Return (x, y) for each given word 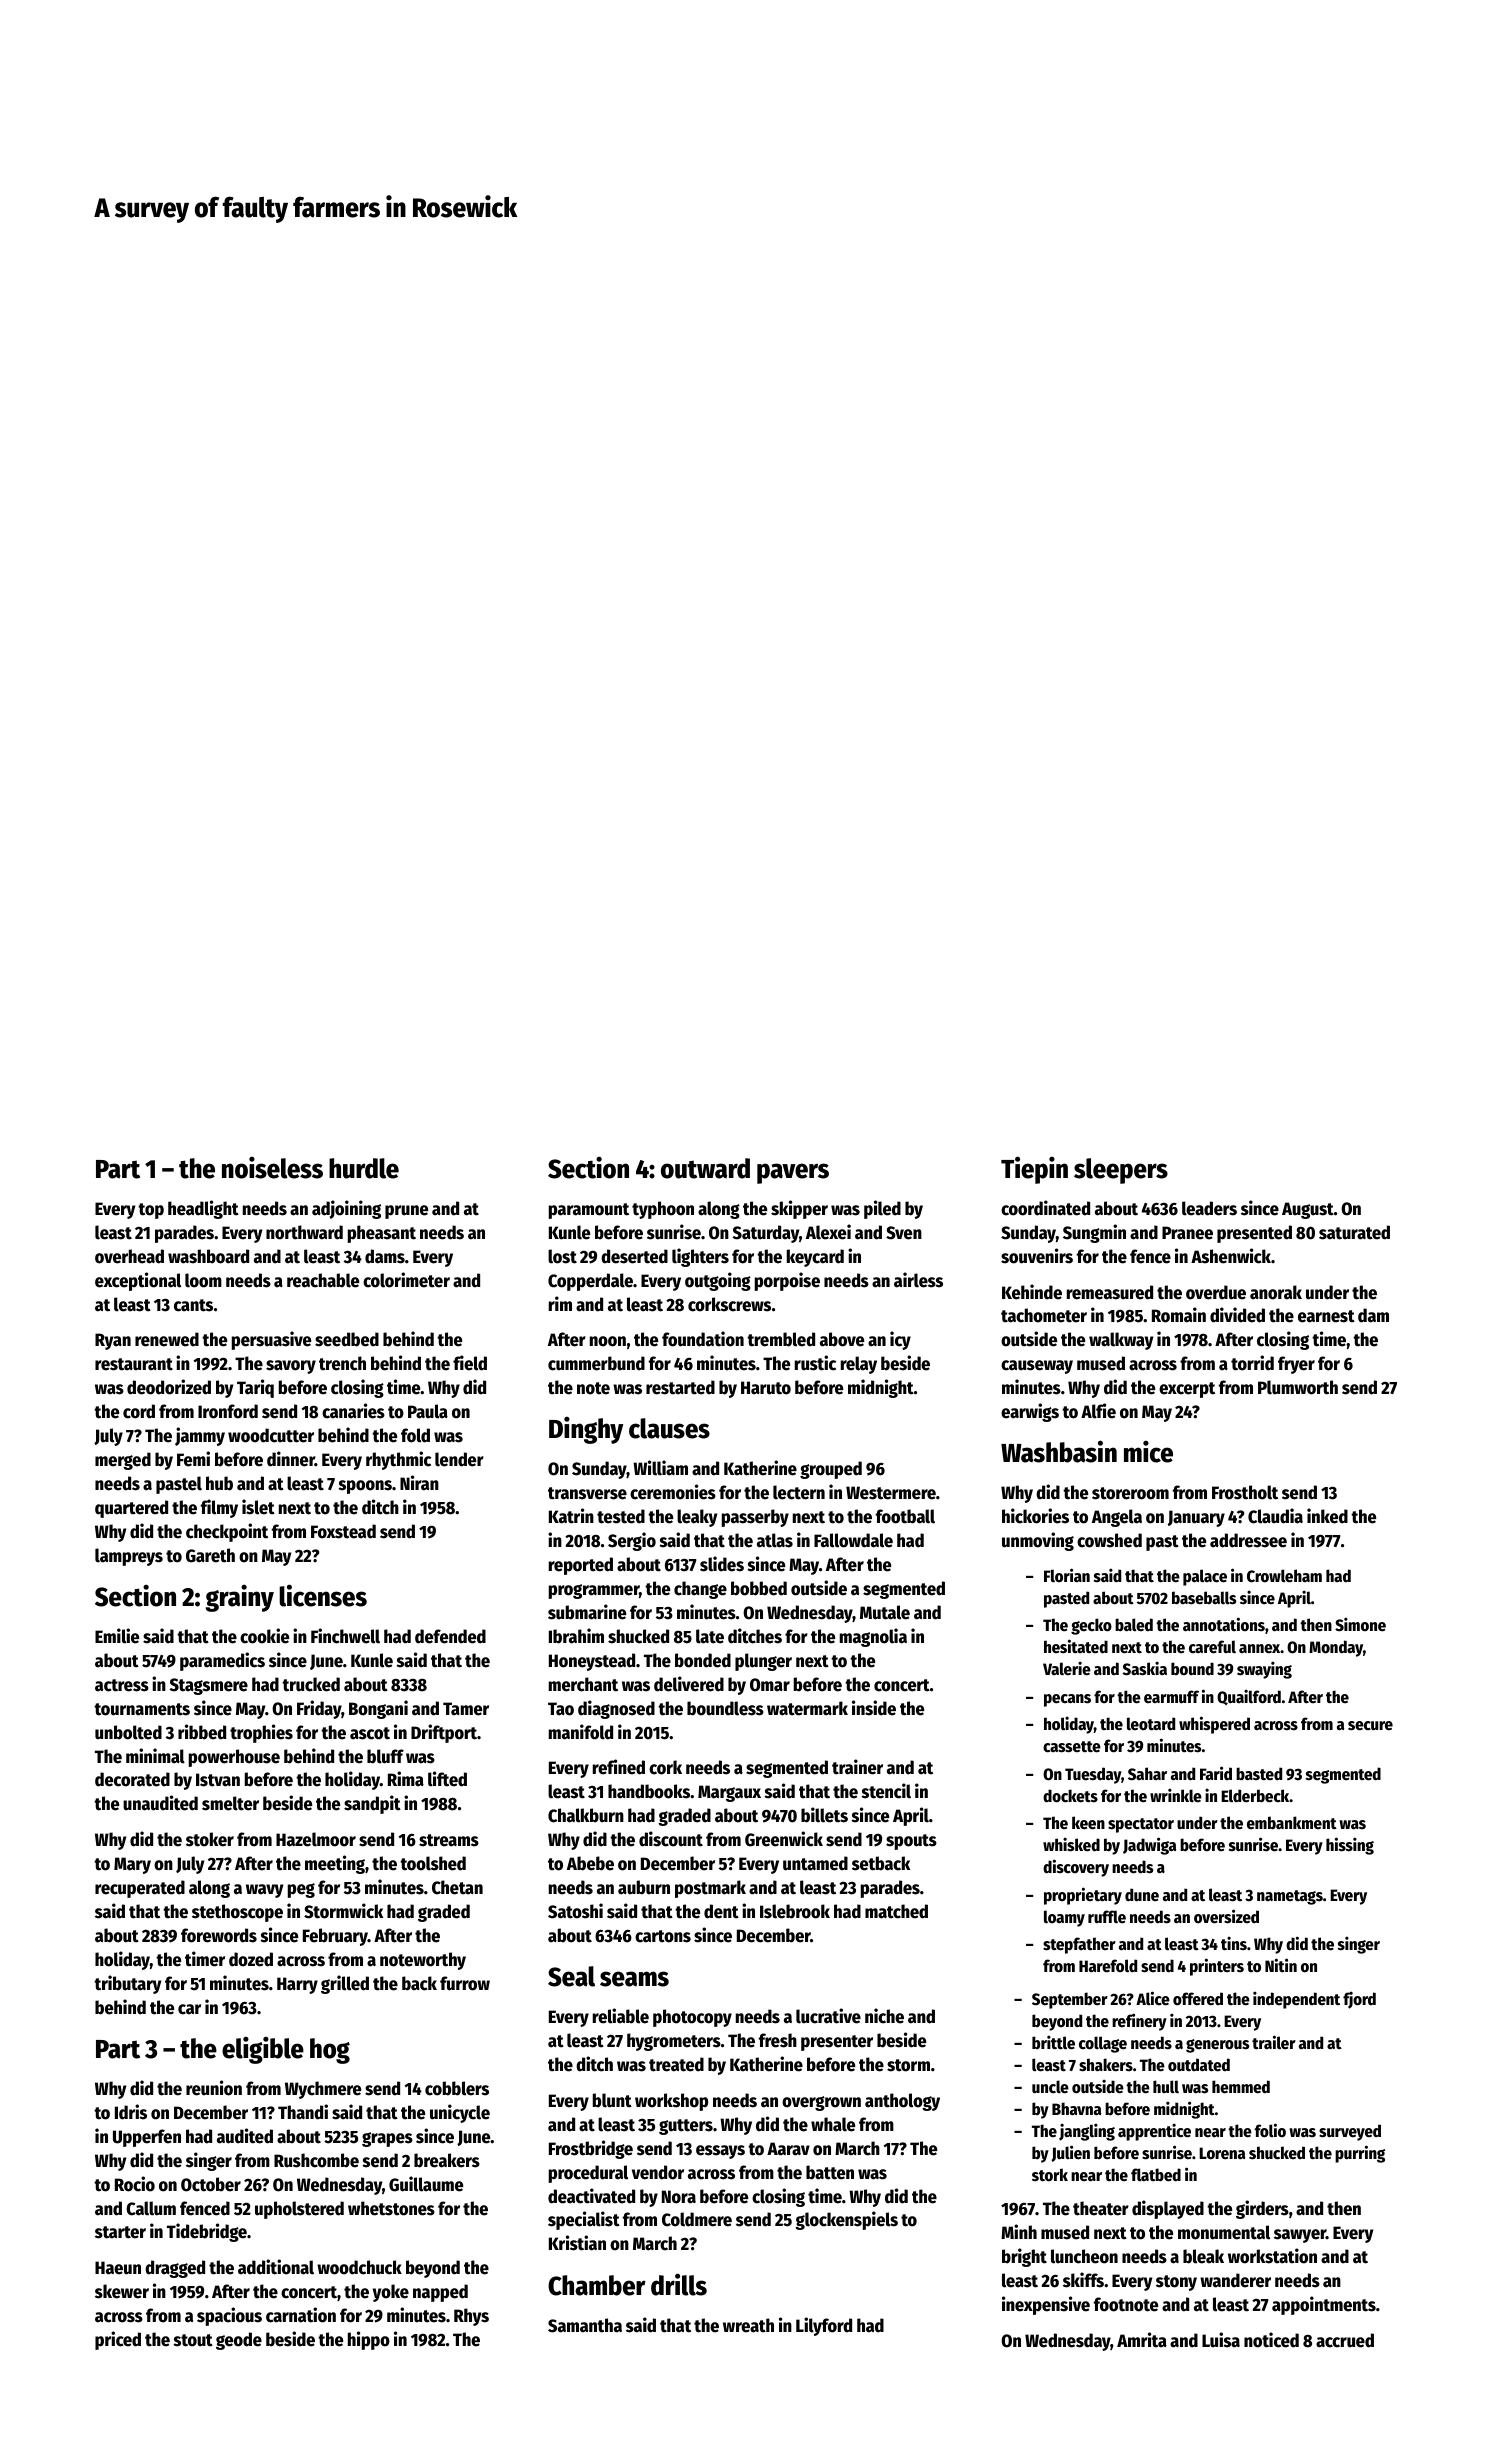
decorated (132, 1779)
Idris (131, 2112)
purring (1360, 2154)
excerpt (1187, 1390)
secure (1370, 1726)
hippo (369, 2340)
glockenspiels (846, 2220)
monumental (1224, 2232)
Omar (770, 1685)
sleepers (1121, 1171)
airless (918, 1280)
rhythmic (398, 1460)
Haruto (766, 1388)
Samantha (585, 2325)
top (151, 1211)
